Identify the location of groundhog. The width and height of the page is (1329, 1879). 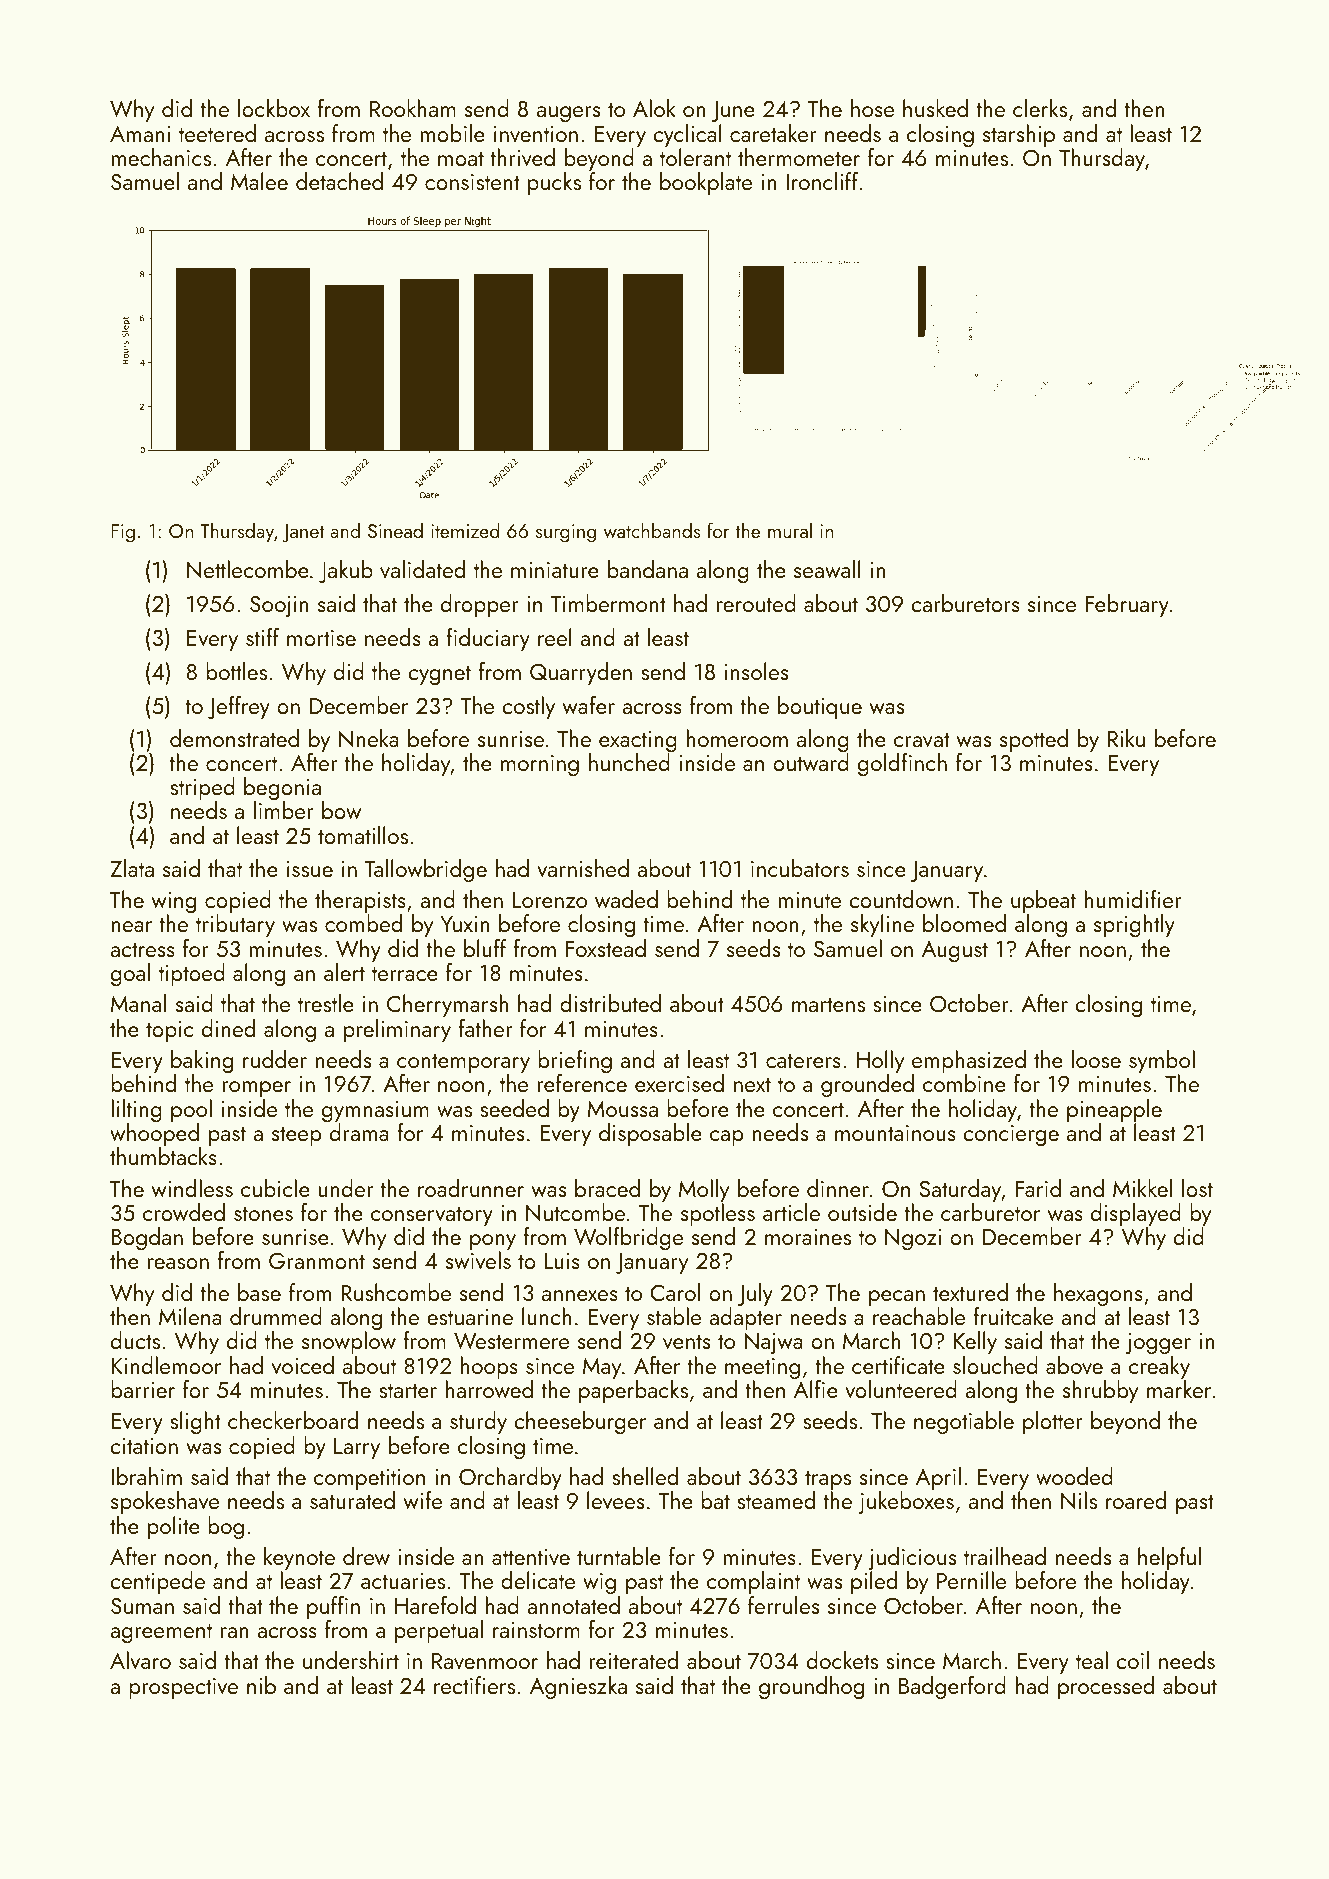
(811, 1687).
